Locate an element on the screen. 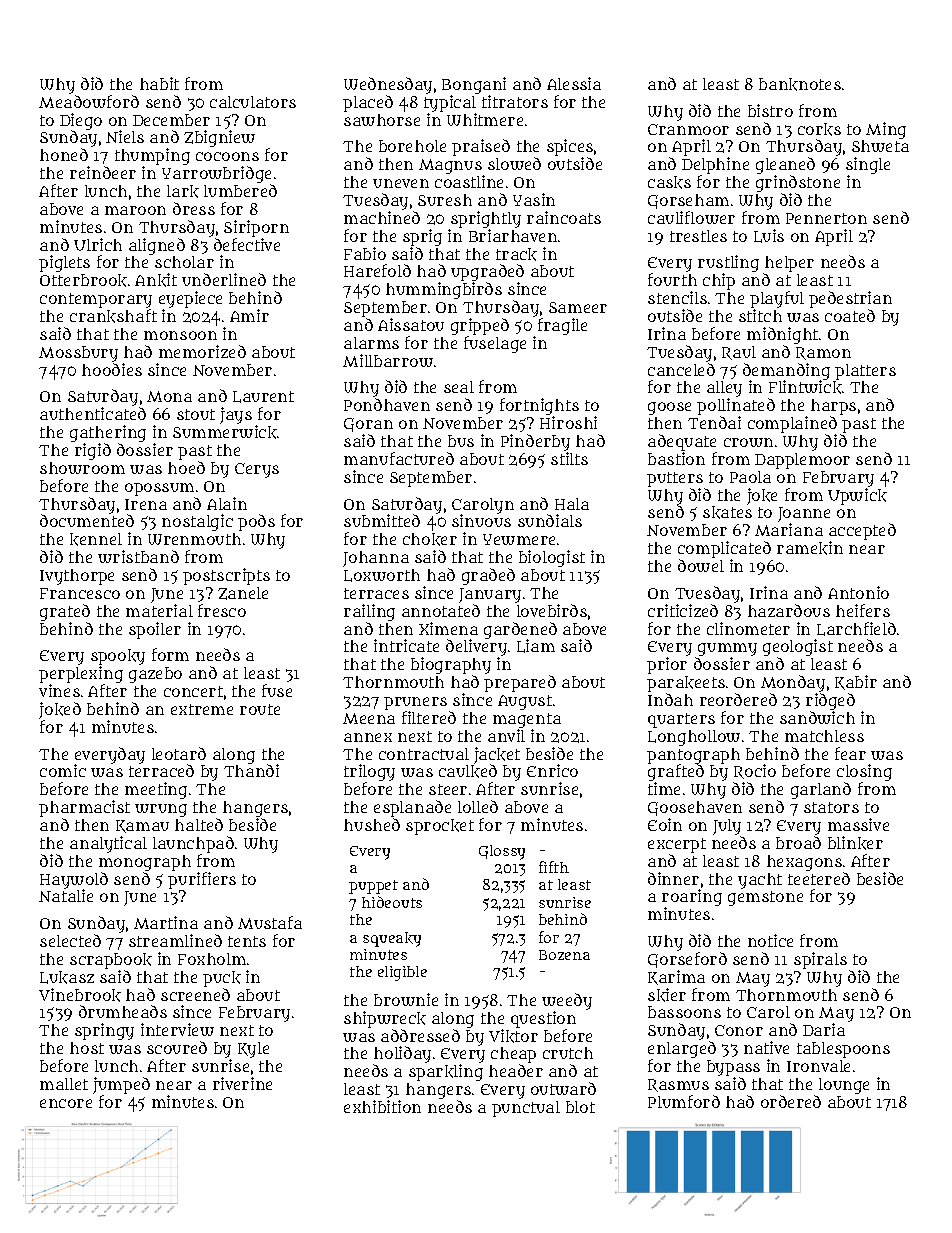 This screenshot has height=1233, width=952. tablespoons is located at coordinates (843, 1050).
